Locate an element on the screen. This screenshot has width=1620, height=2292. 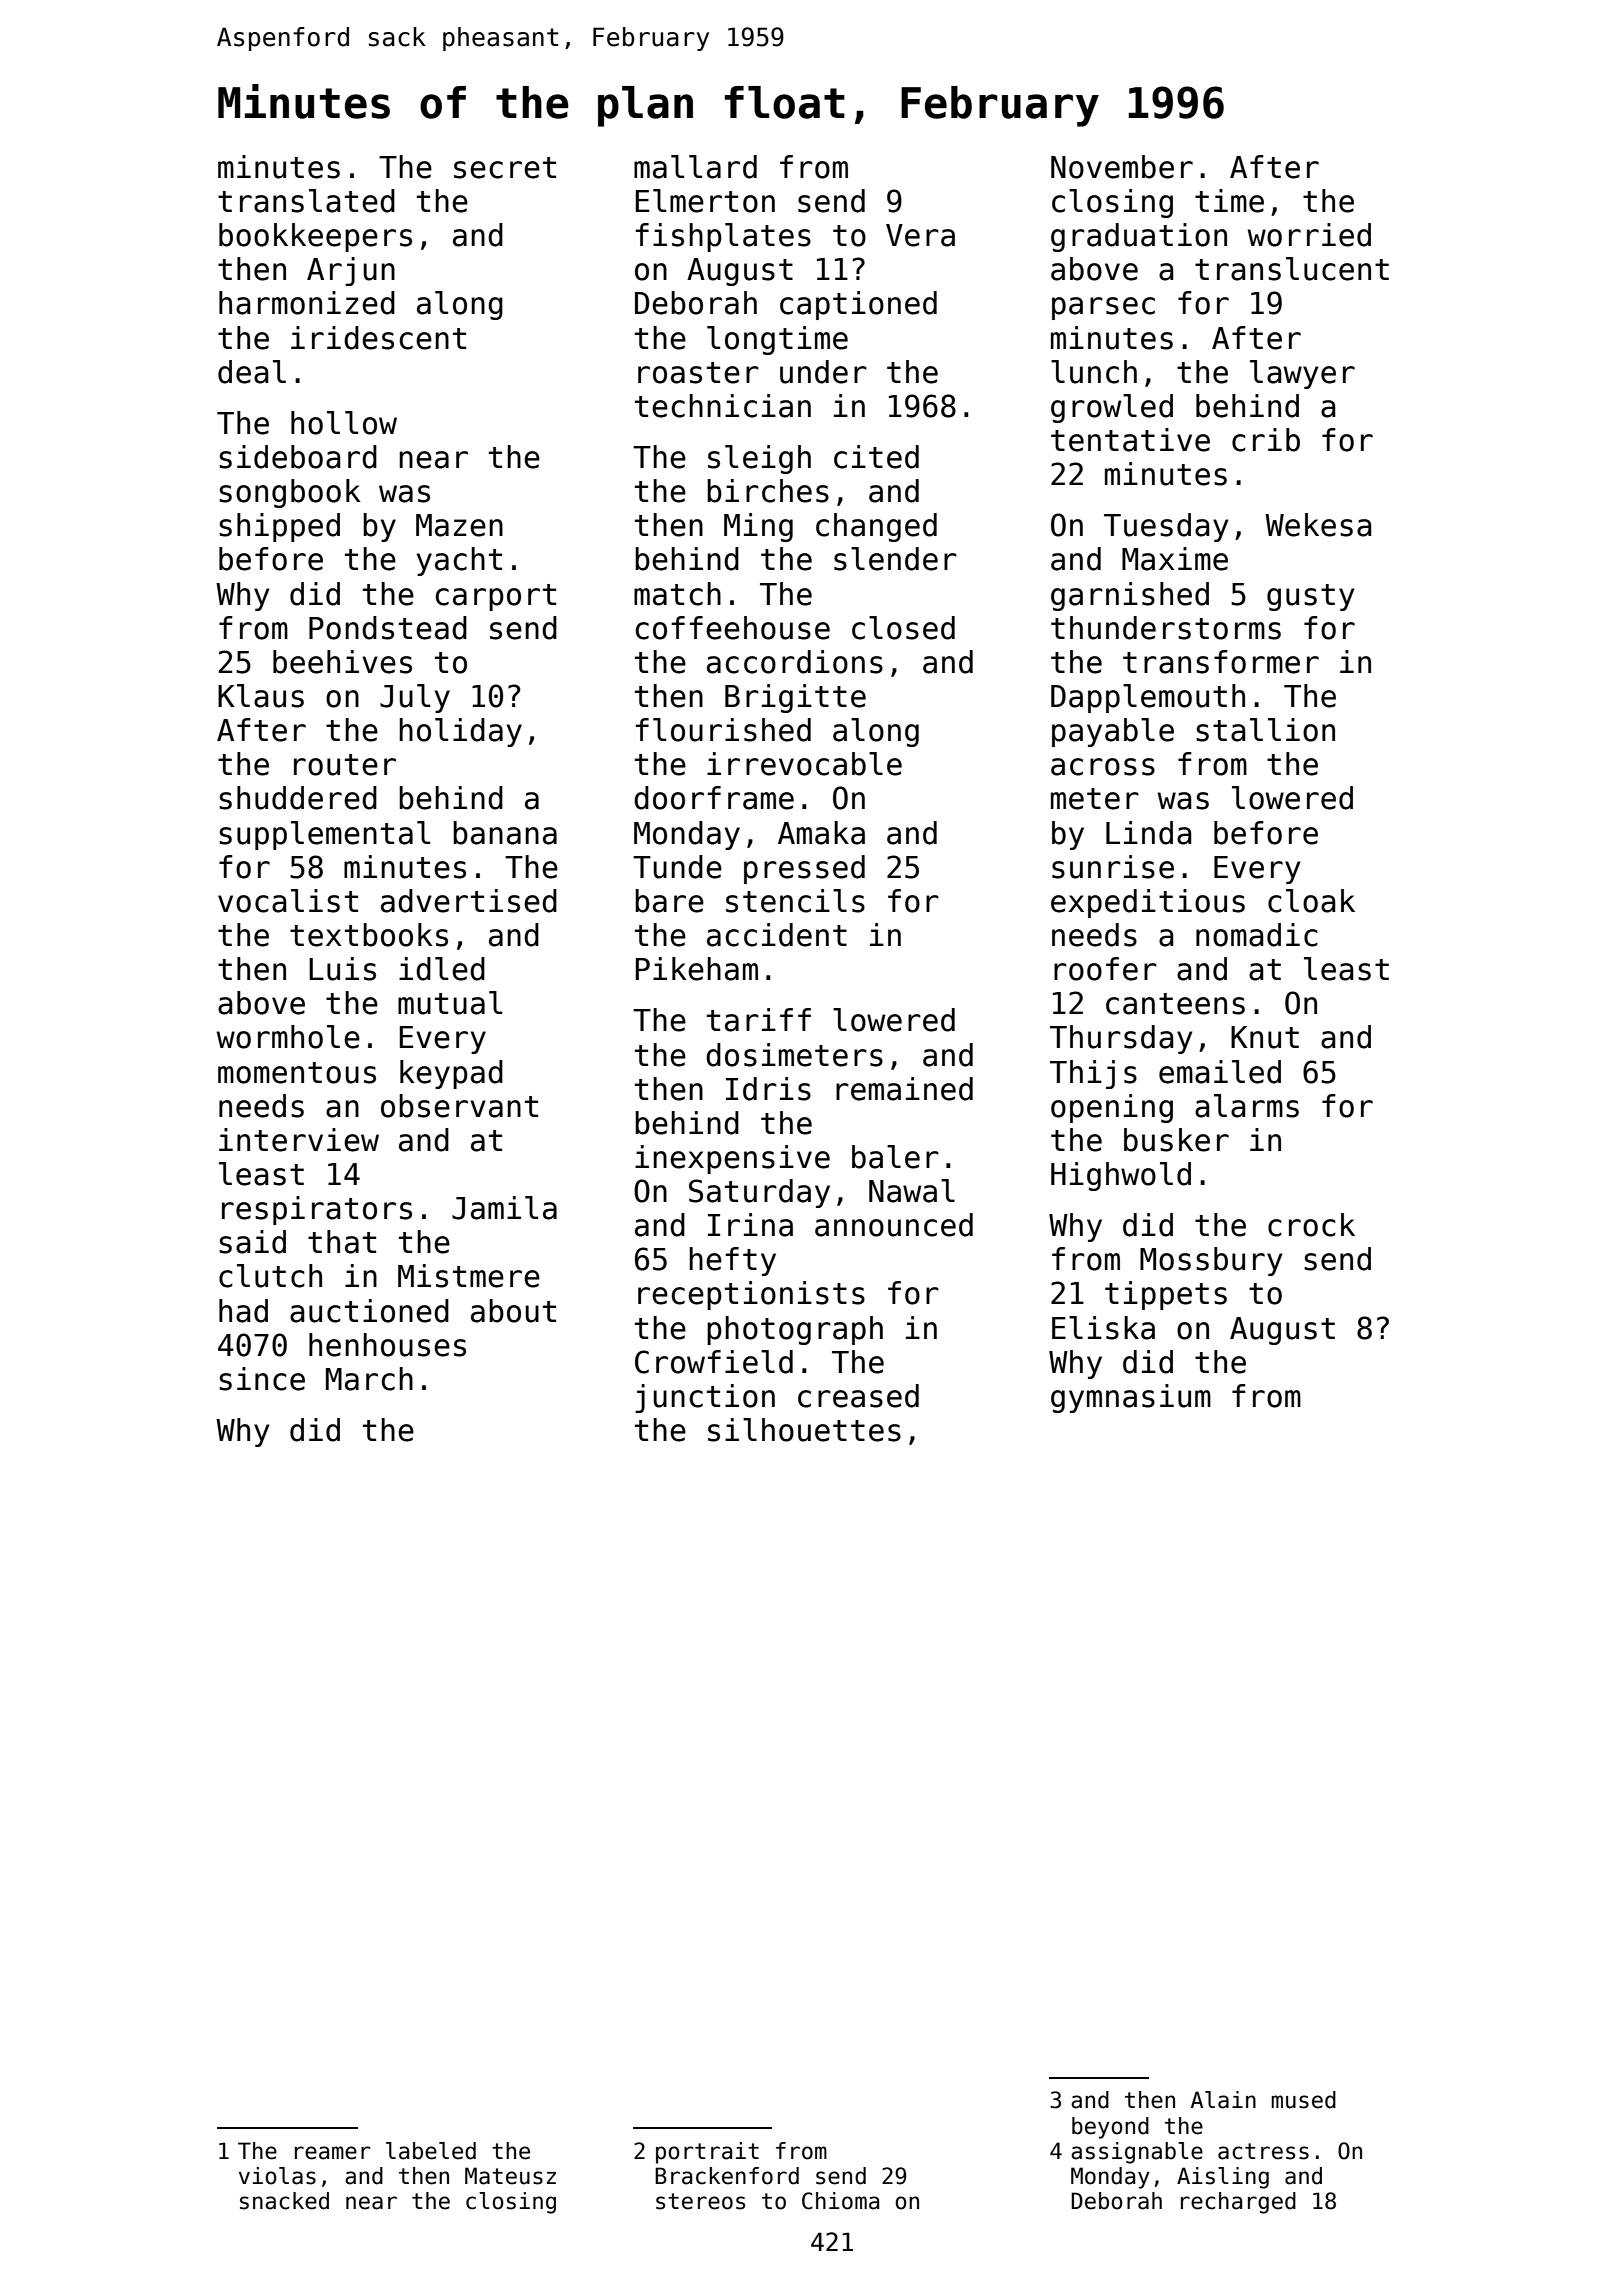
transformer is located at coordinates (1221, 662).
